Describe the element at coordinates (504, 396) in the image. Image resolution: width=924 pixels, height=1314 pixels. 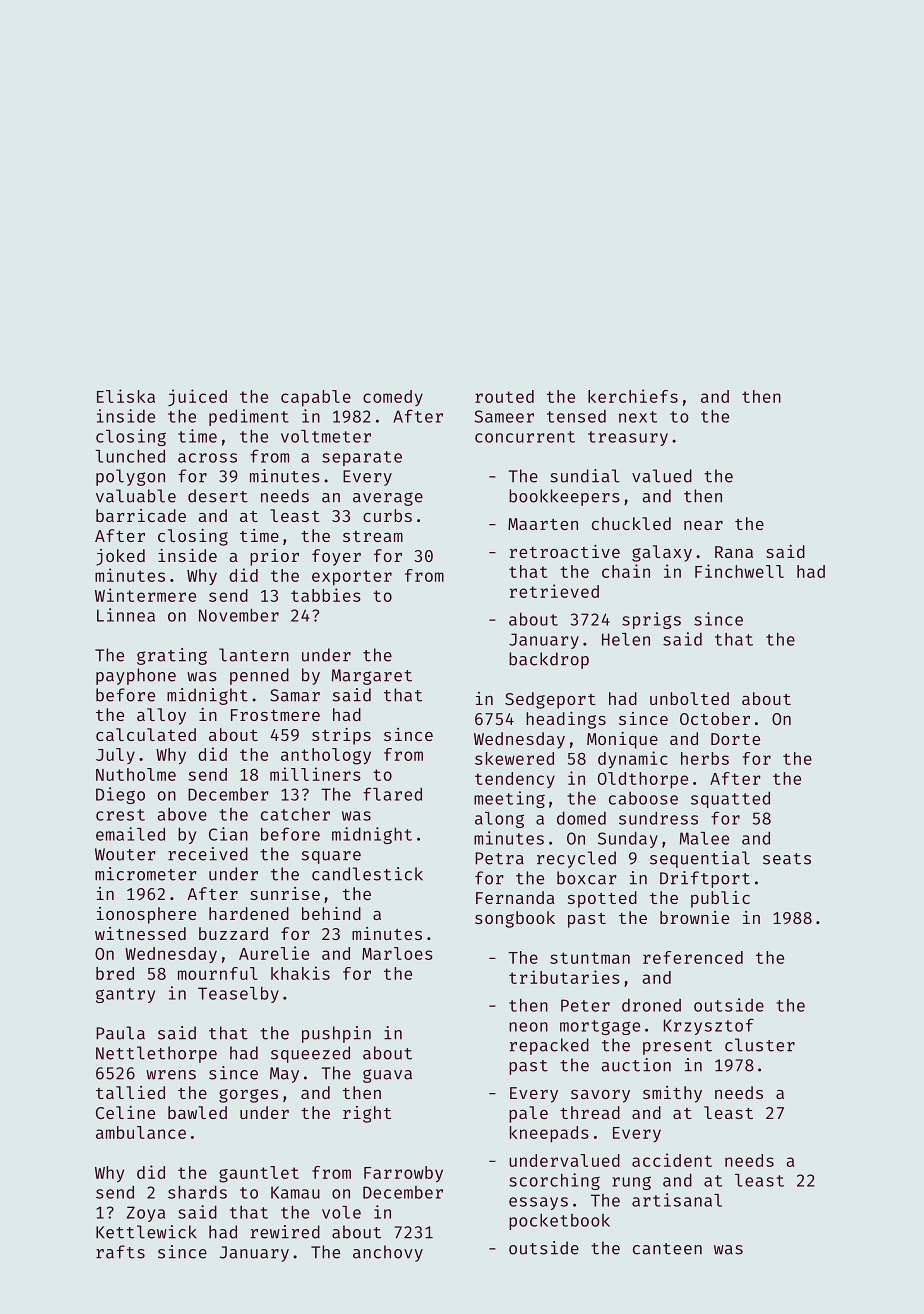
I see `routed` at that location.
